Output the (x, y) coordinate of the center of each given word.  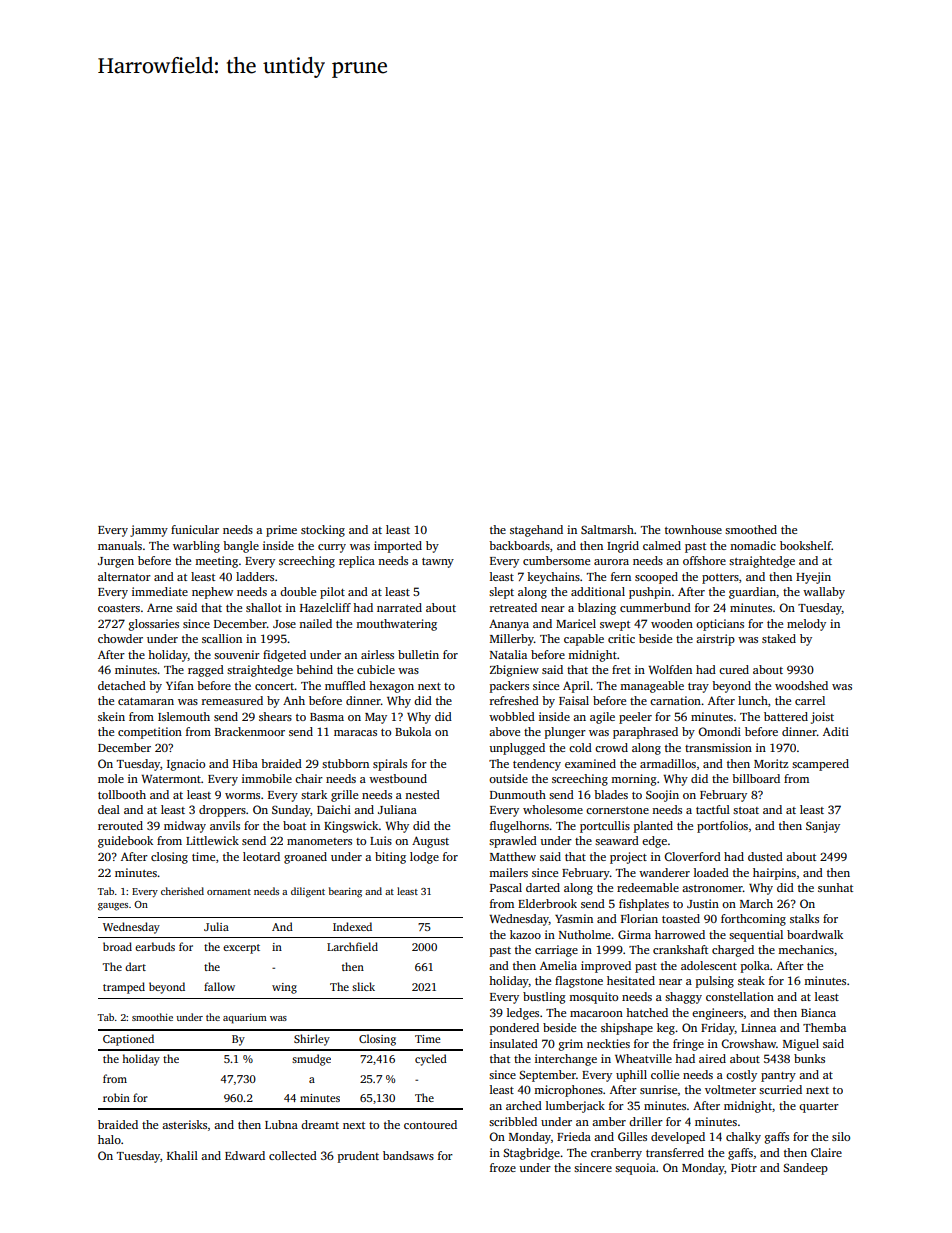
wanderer (664, 872)
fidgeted (284, 656)
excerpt (241, 949)
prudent (358, 1157)
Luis (381, 840)
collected (293, 1155)
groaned (305, 858)
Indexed (352, 926)
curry (332, 548)
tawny (438, 563)
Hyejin (813, 578)
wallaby (824, 593)
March (756, 903)
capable (584, 640)
